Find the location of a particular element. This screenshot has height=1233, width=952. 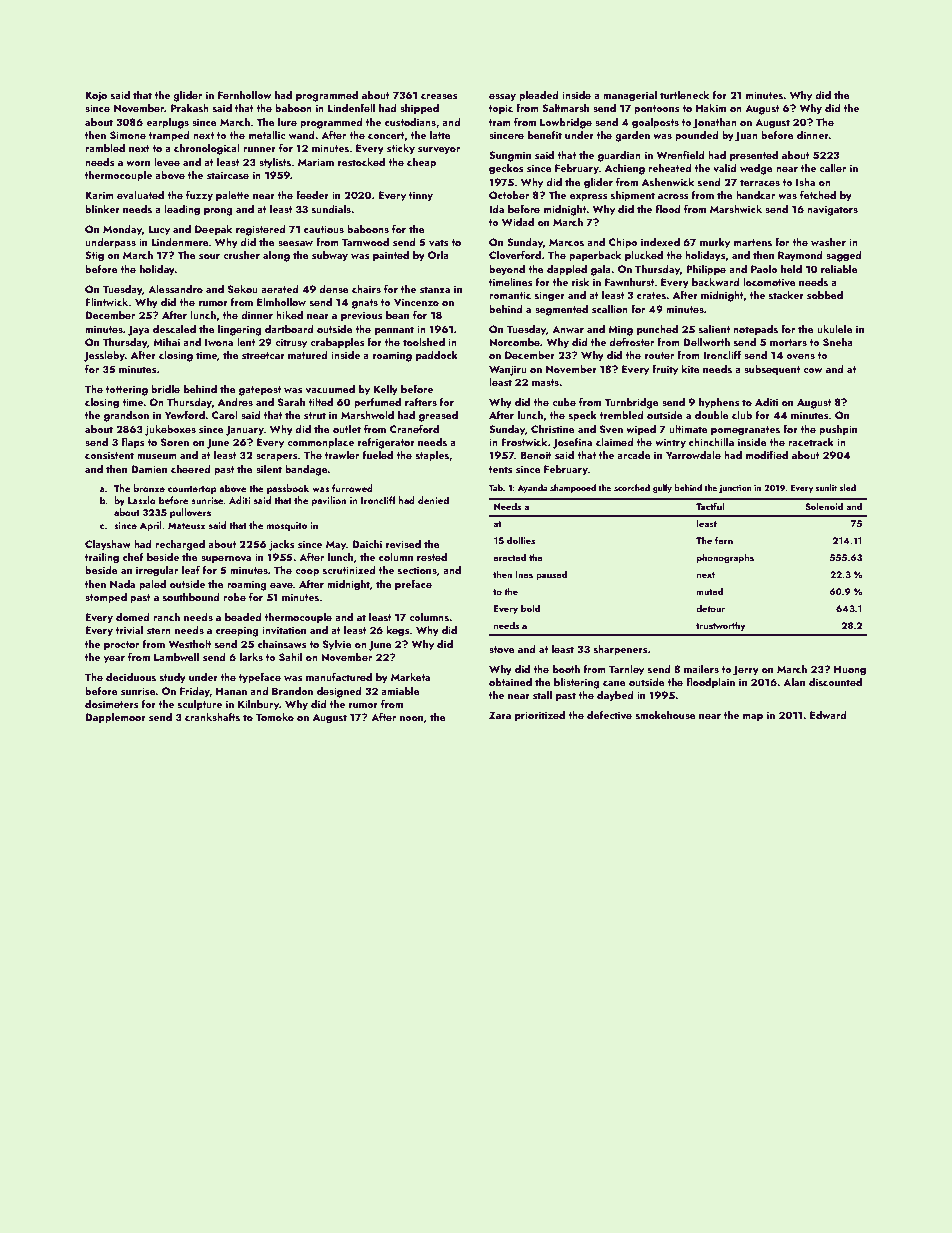

Anwar is located at coordinates (568, 329).
